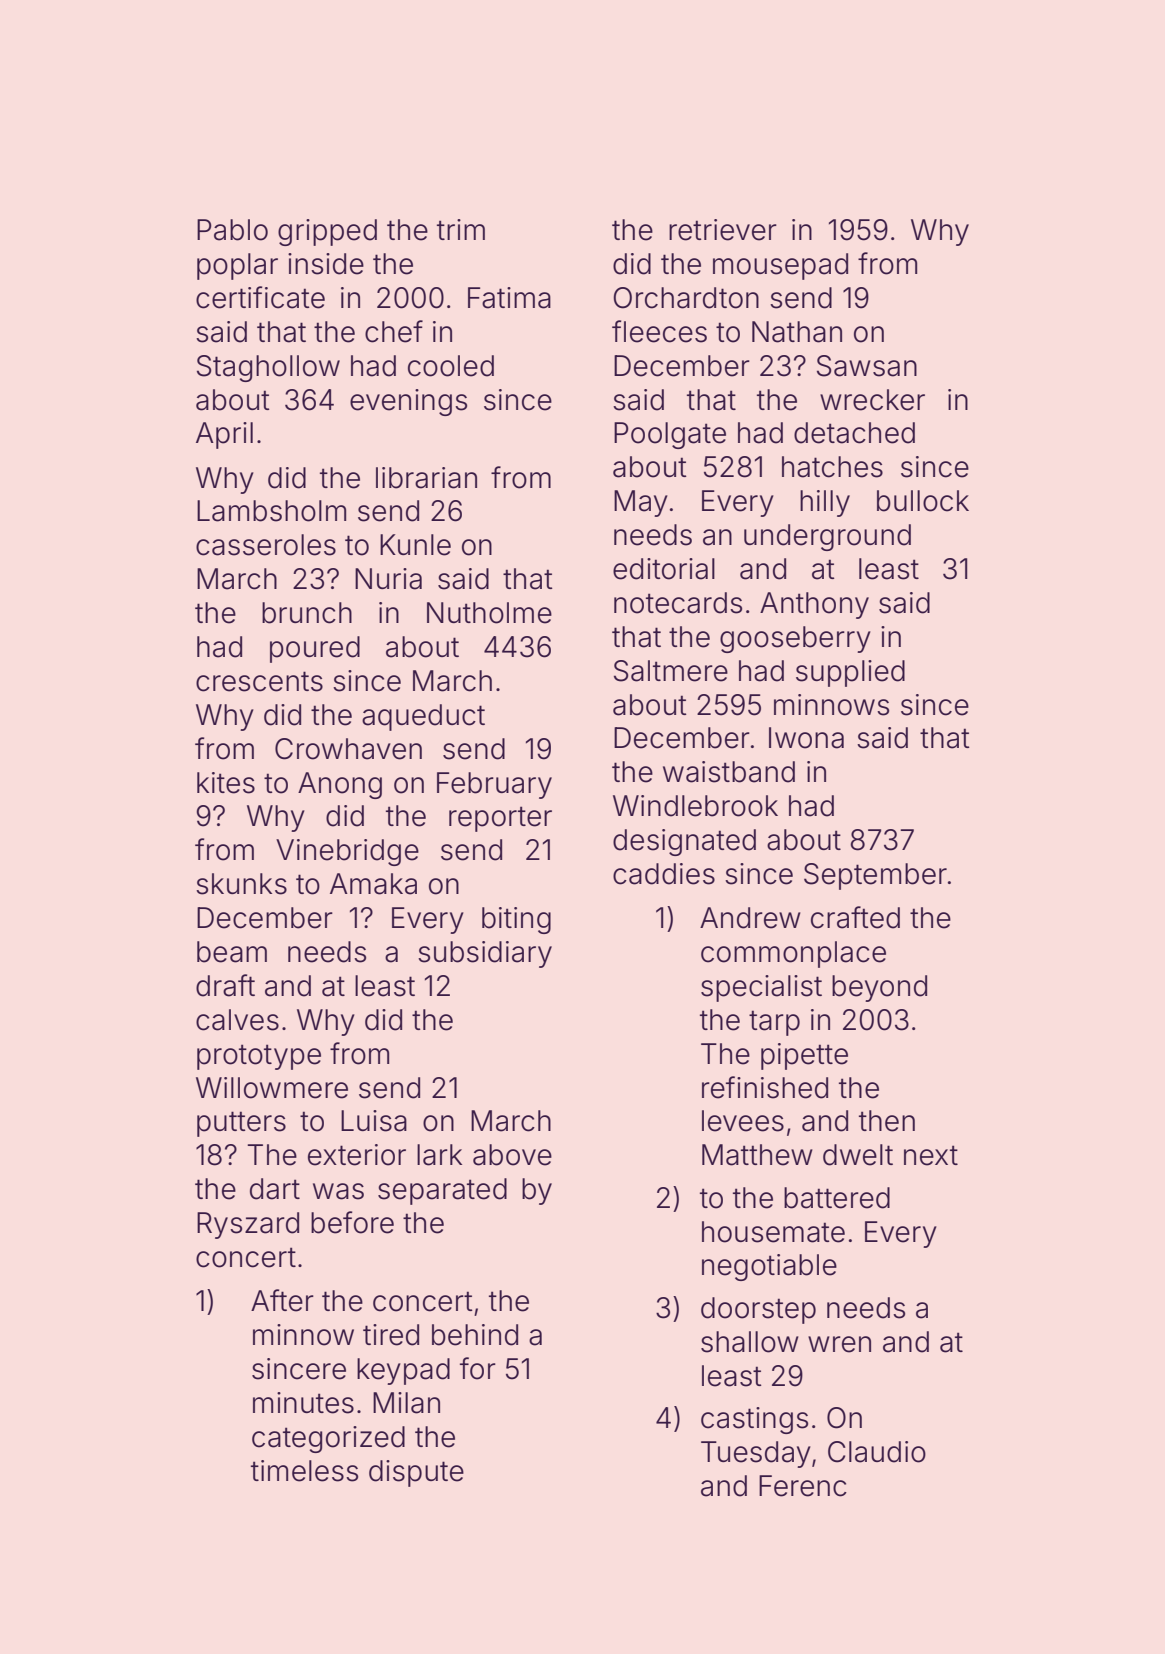 Image resolution: width=1165 pixels, height=1654 pixels. I want to click on kites, so click(226, 783).
